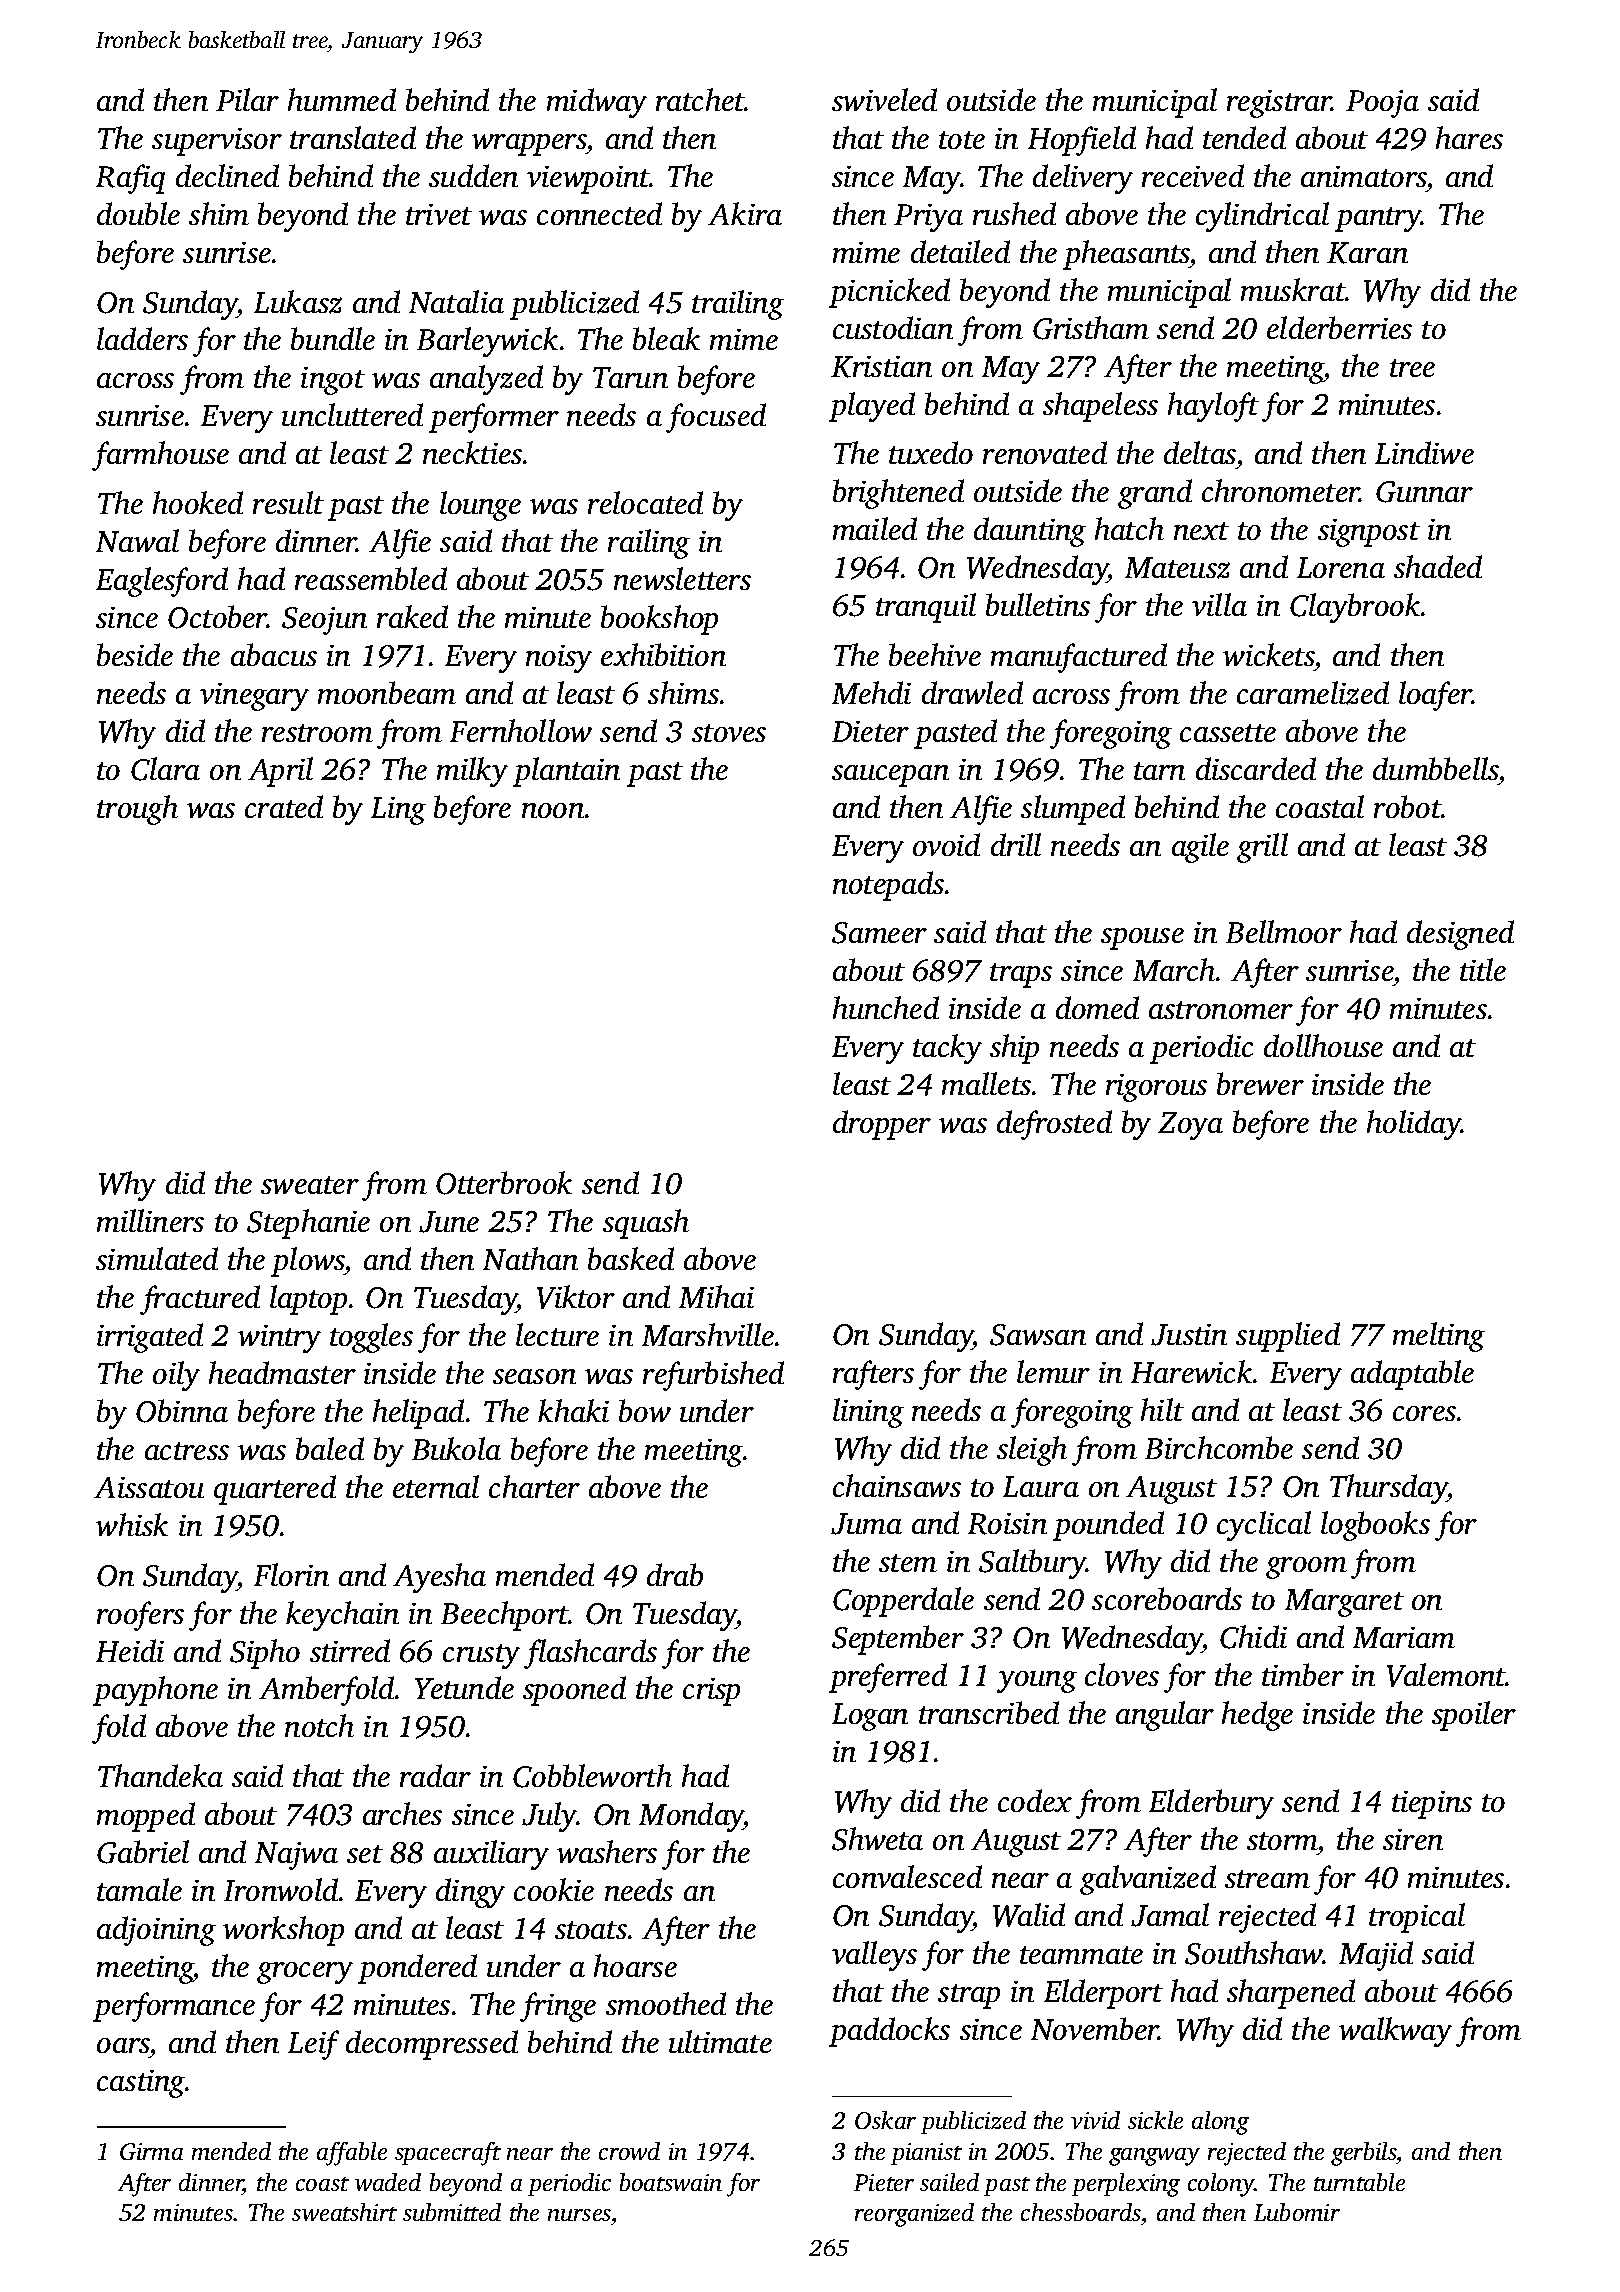  Describe the element at coordinates (1438, 566) in the document. I see `shaded` at that location.
